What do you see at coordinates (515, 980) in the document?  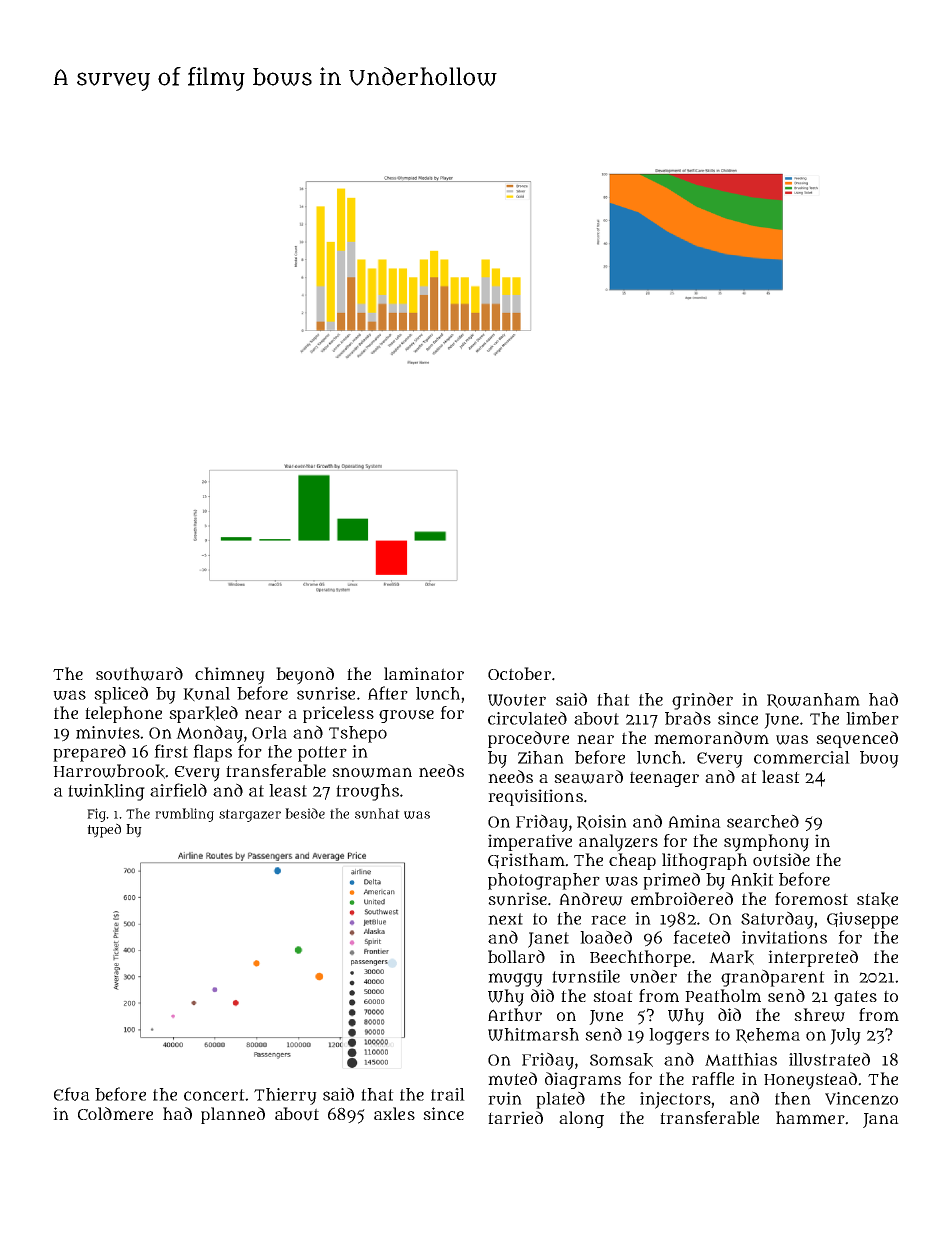 I see `muggy` at bounding box center [515, 980].
